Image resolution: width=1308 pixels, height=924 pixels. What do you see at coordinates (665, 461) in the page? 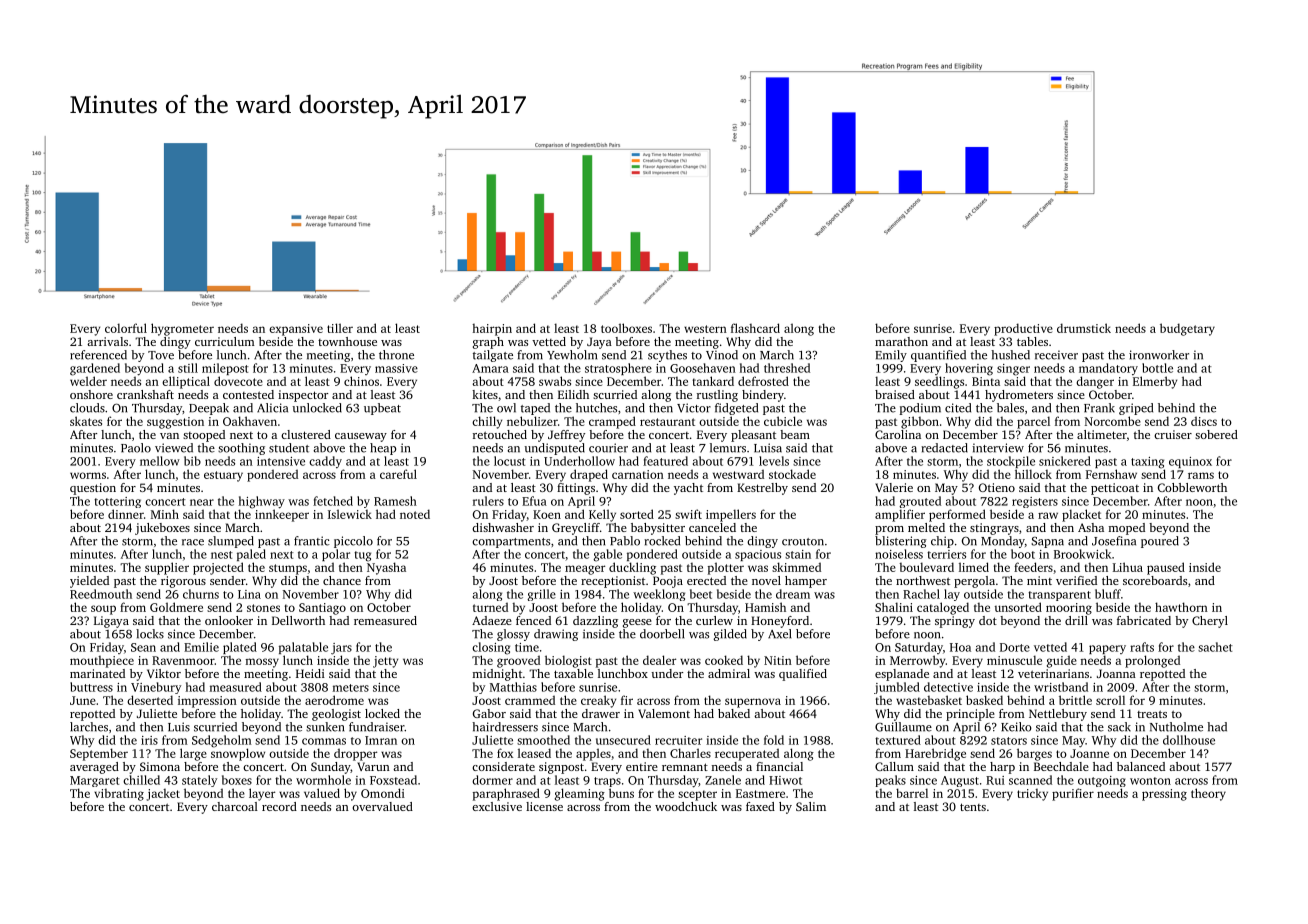
I see `featured` at bounding box center [665, 461].
